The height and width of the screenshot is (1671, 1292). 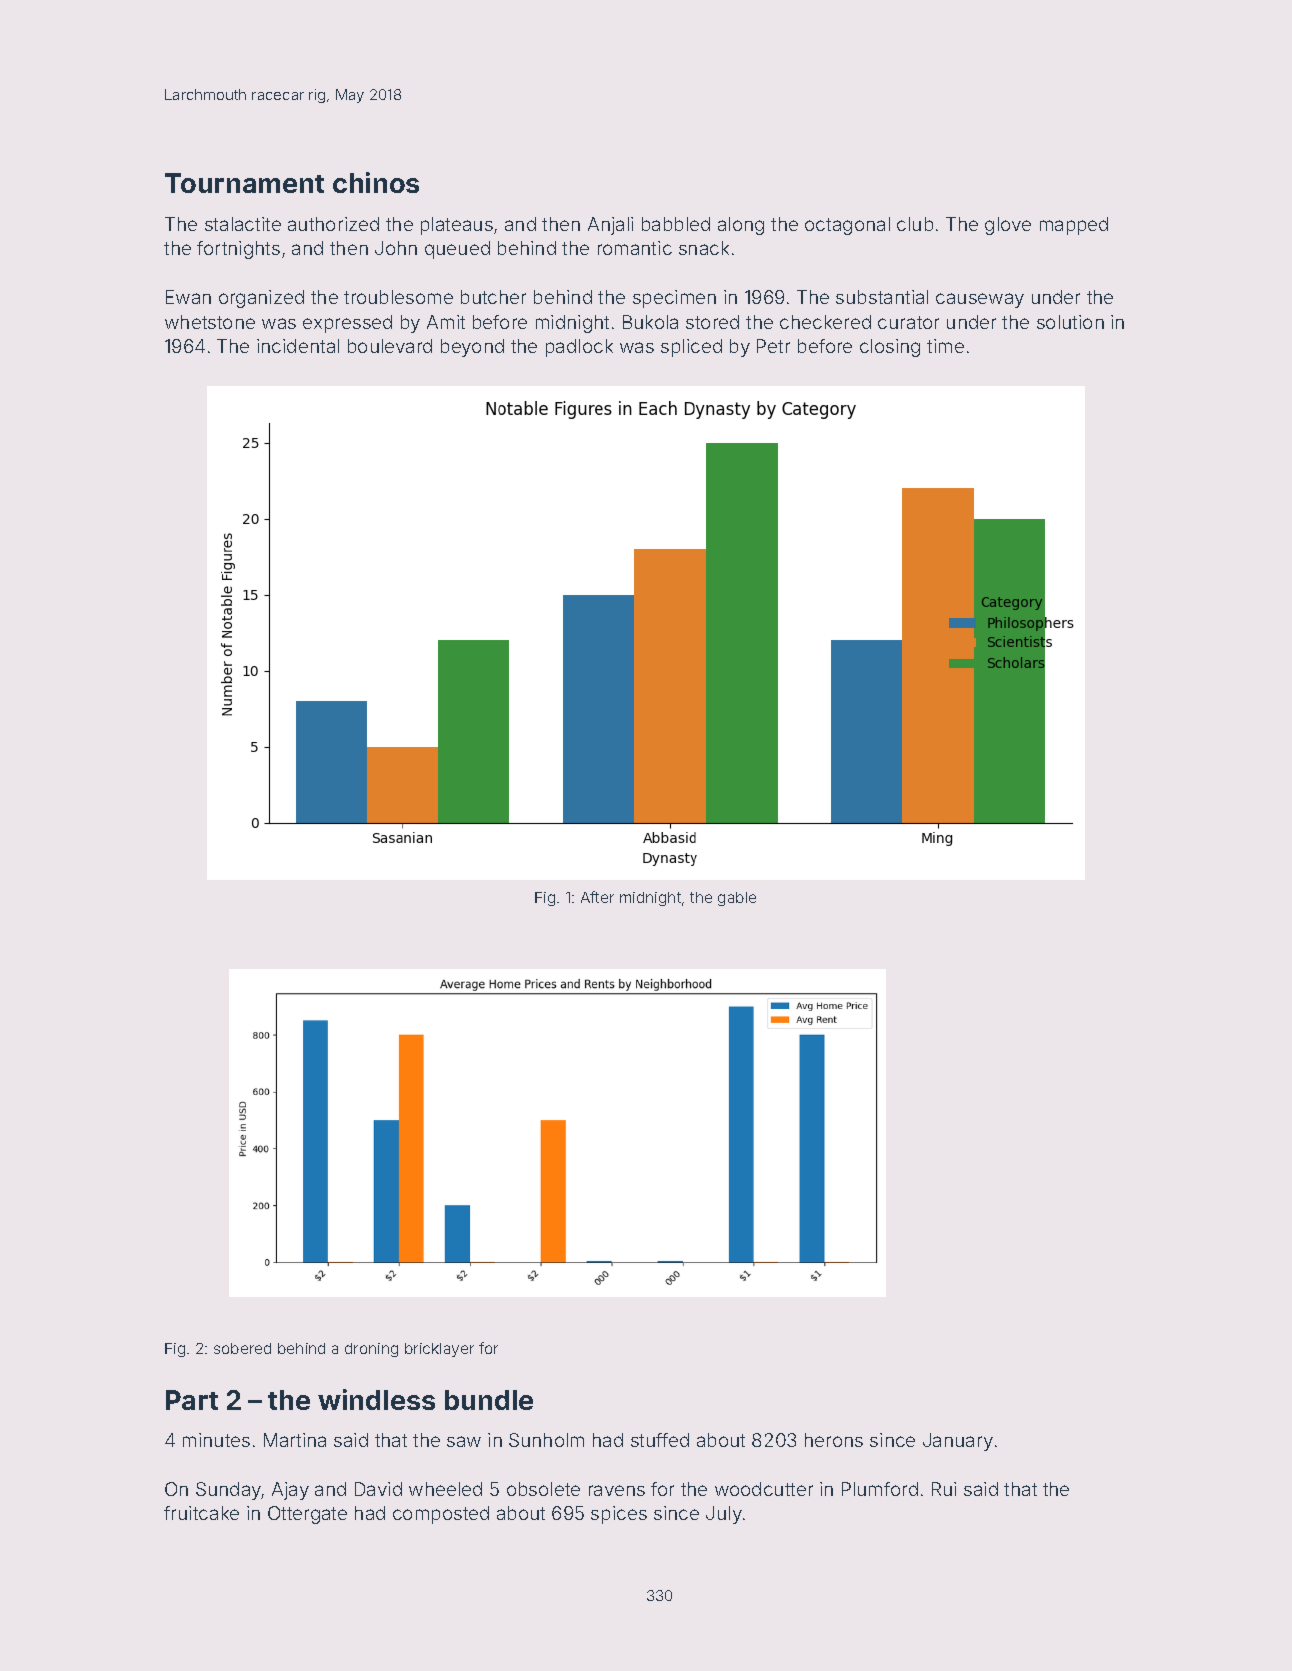 I want to click on chinos, so click(x=376, y=182).
